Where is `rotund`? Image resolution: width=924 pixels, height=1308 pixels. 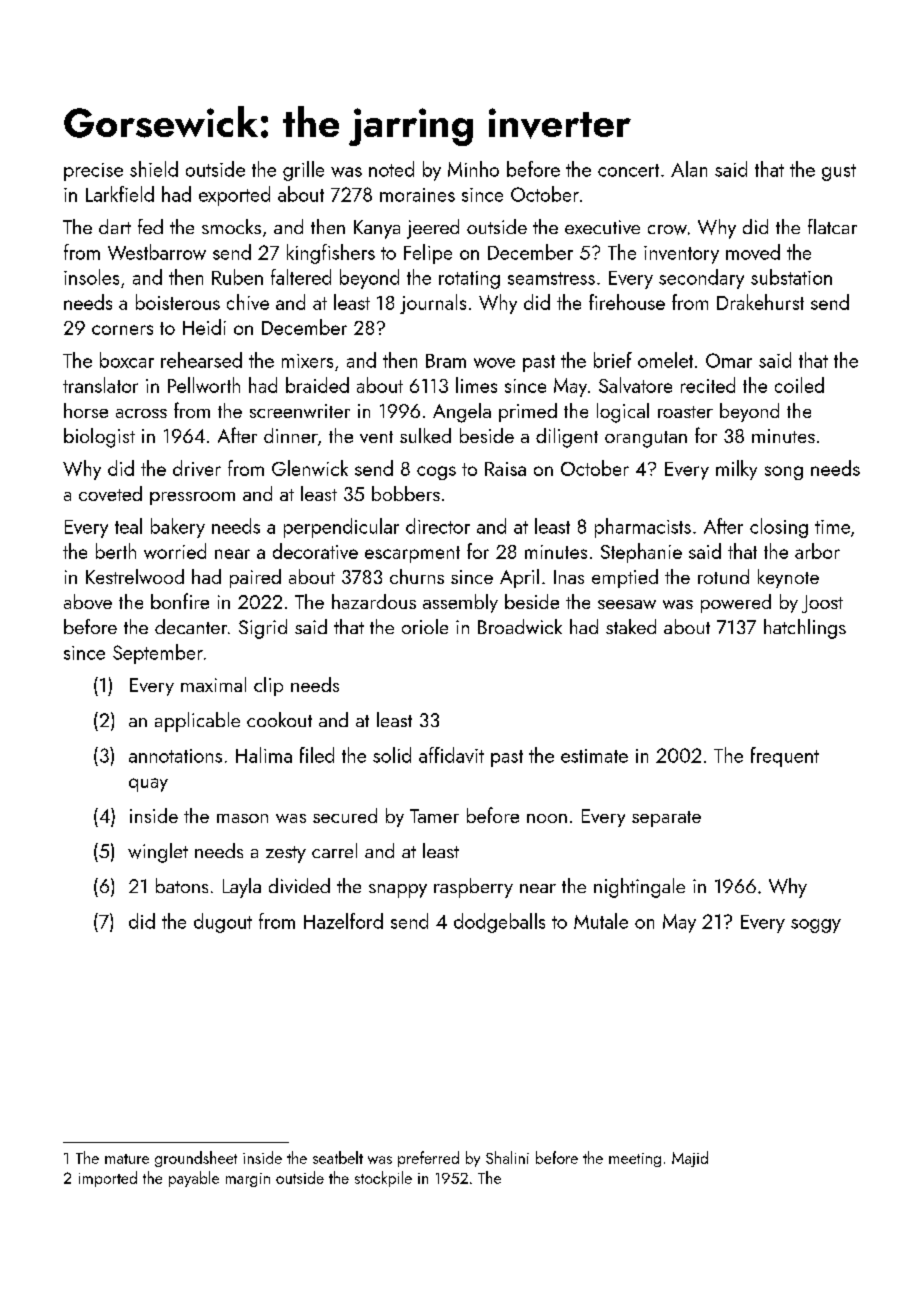 rotund is located at coordinates (723, 576).
